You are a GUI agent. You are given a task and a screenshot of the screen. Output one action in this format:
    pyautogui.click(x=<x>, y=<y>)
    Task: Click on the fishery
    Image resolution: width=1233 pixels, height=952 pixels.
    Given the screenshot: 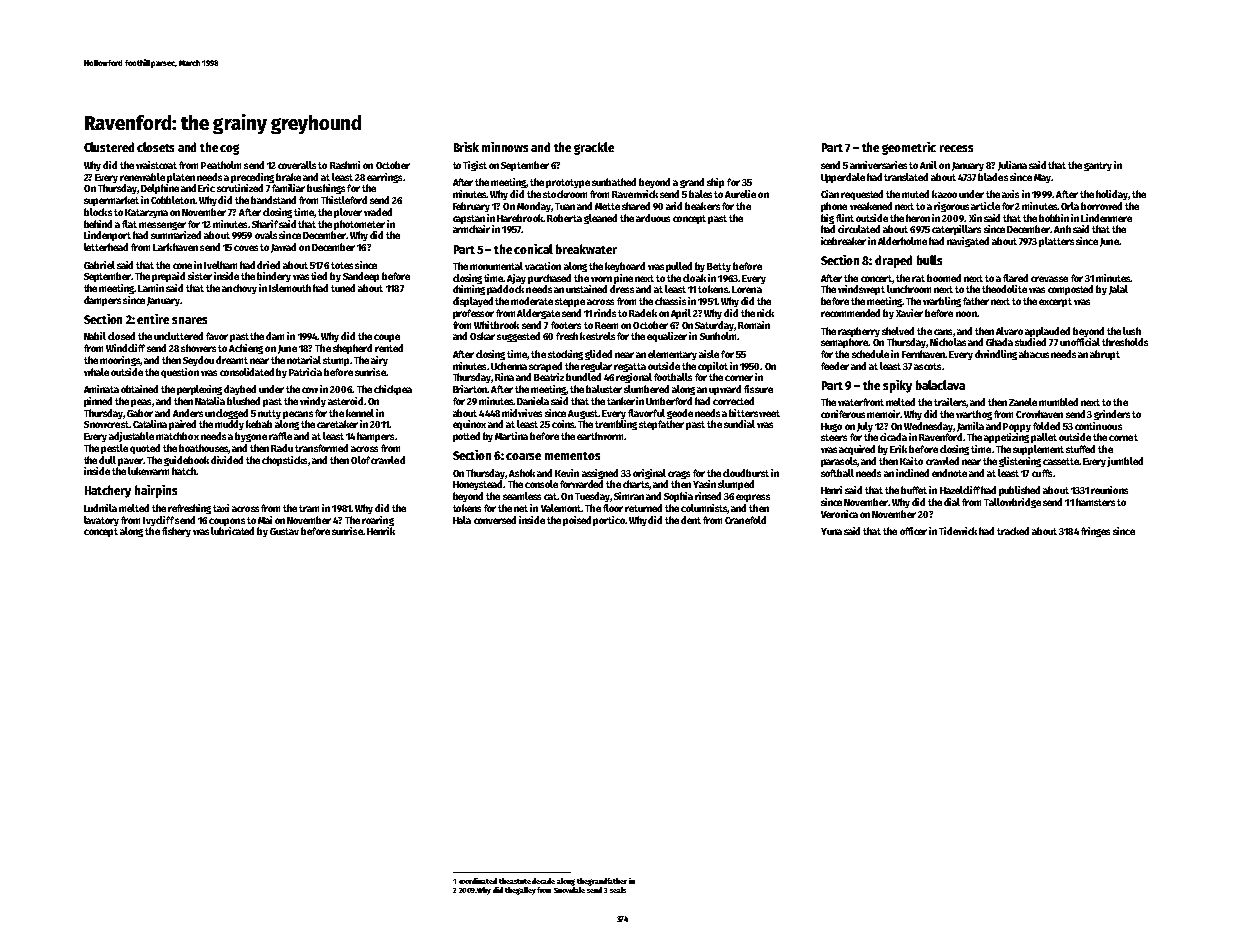 What is the action you would take?
    pyautogui.click(x=176, y=532)
